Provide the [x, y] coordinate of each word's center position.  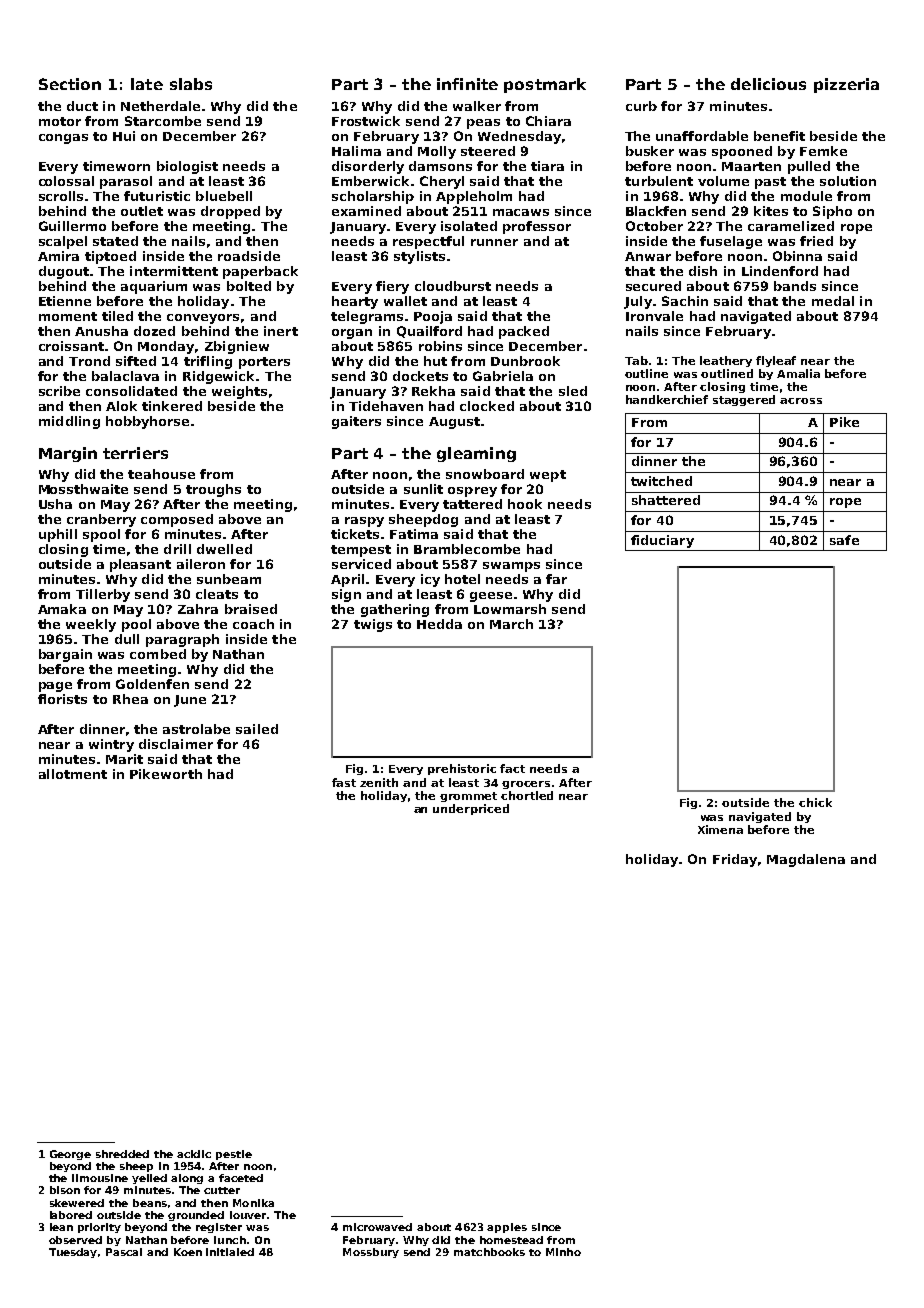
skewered [77, 1203]
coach [253, 624]
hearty [355, 302]
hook [525, 504]
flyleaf [776, 361]
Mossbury [371, 1253]
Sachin [685, 301]
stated [115, 241]
